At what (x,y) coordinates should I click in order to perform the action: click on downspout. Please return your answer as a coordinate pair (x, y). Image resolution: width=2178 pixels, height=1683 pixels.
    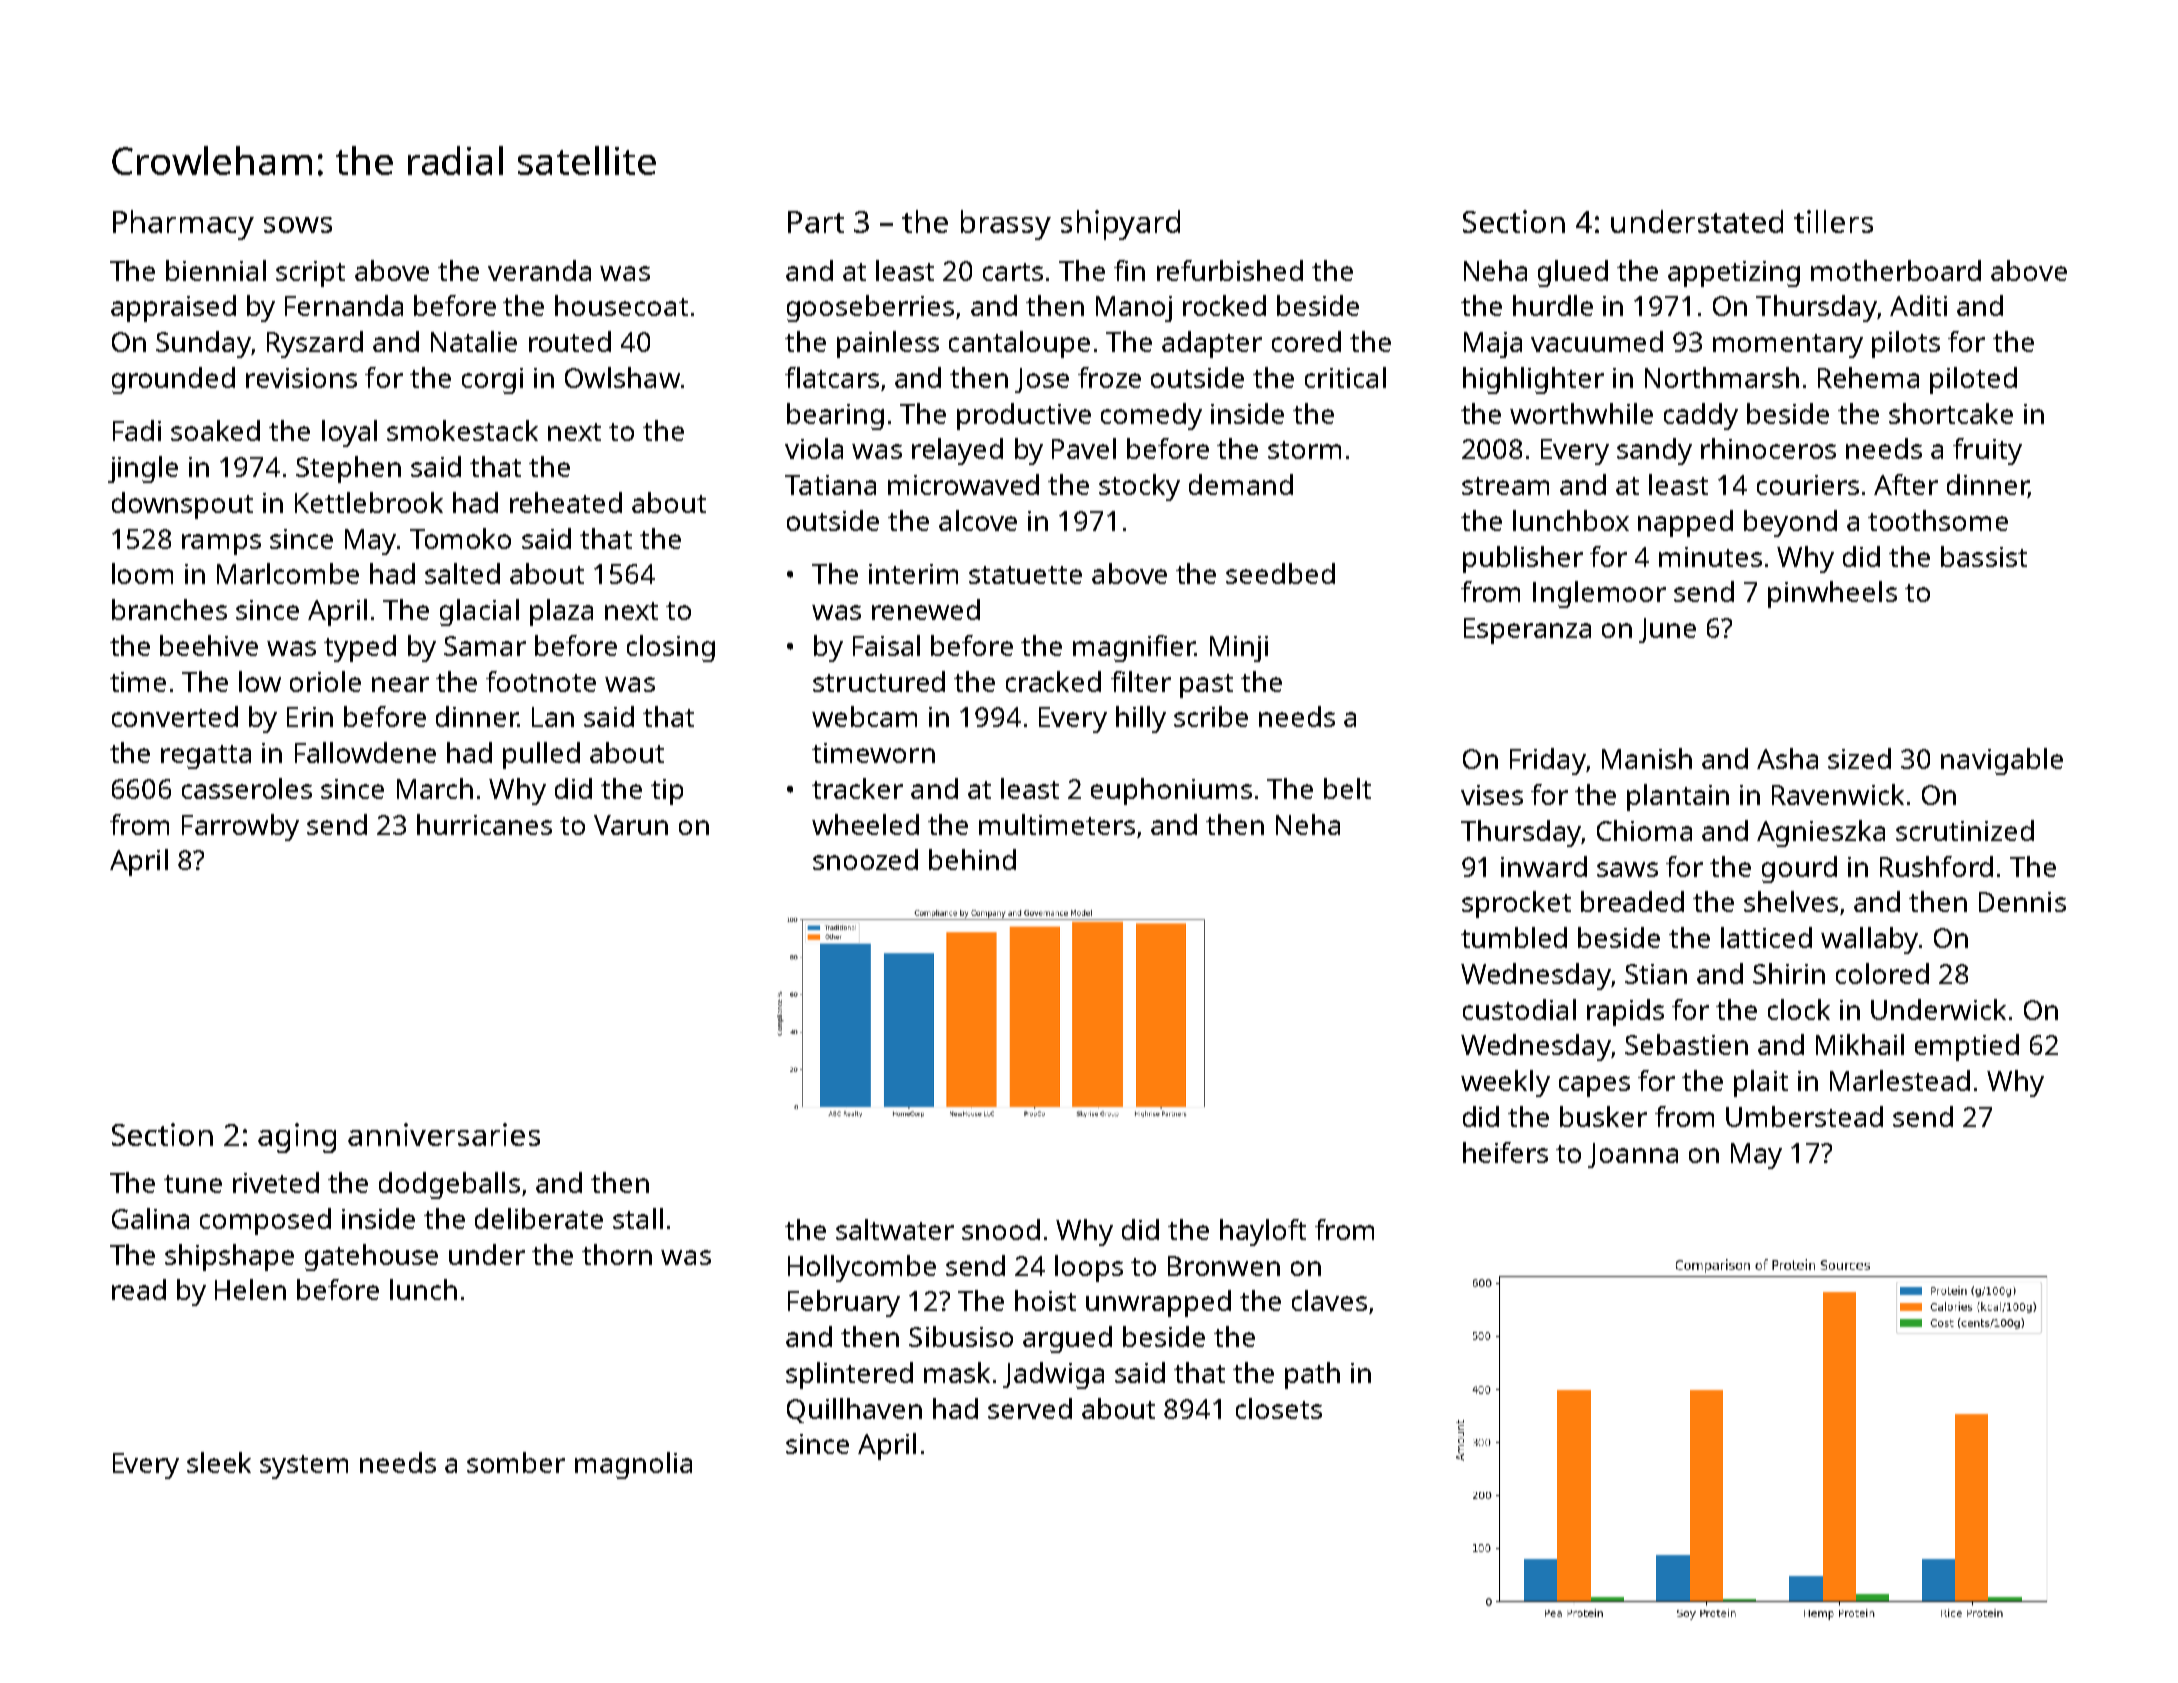
    Looking at the image, I should click on (182, 505).
